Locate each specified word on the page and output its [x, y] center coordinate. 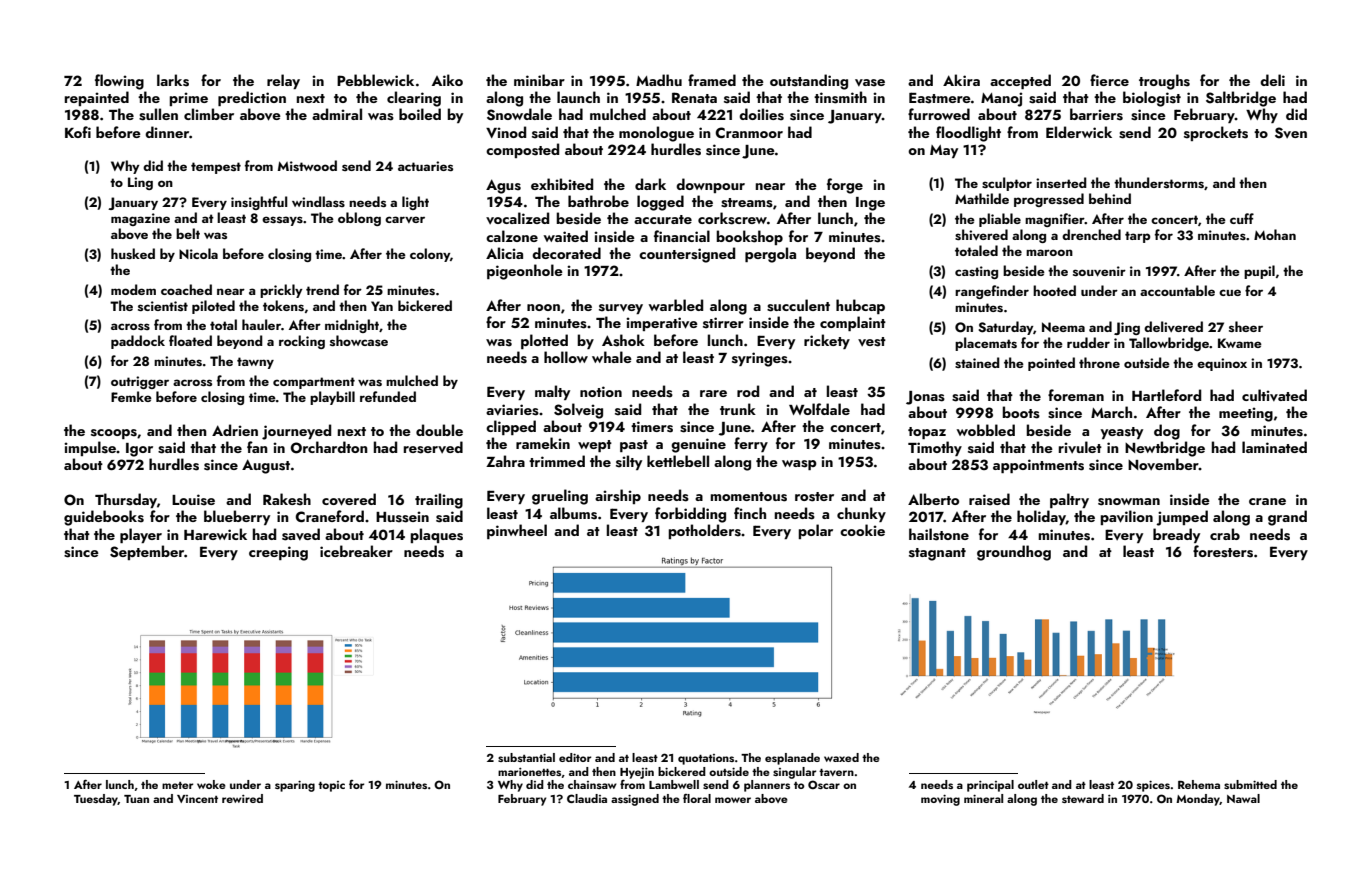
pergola [770, 255]
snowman [1129, 502]
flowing [119, 82]
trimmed [557, 461]
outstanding [809, 82]
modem [133, 289]
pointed [1051, 364]
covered [349, 499]
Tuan [136, 799]
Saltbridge [1241, 99]
